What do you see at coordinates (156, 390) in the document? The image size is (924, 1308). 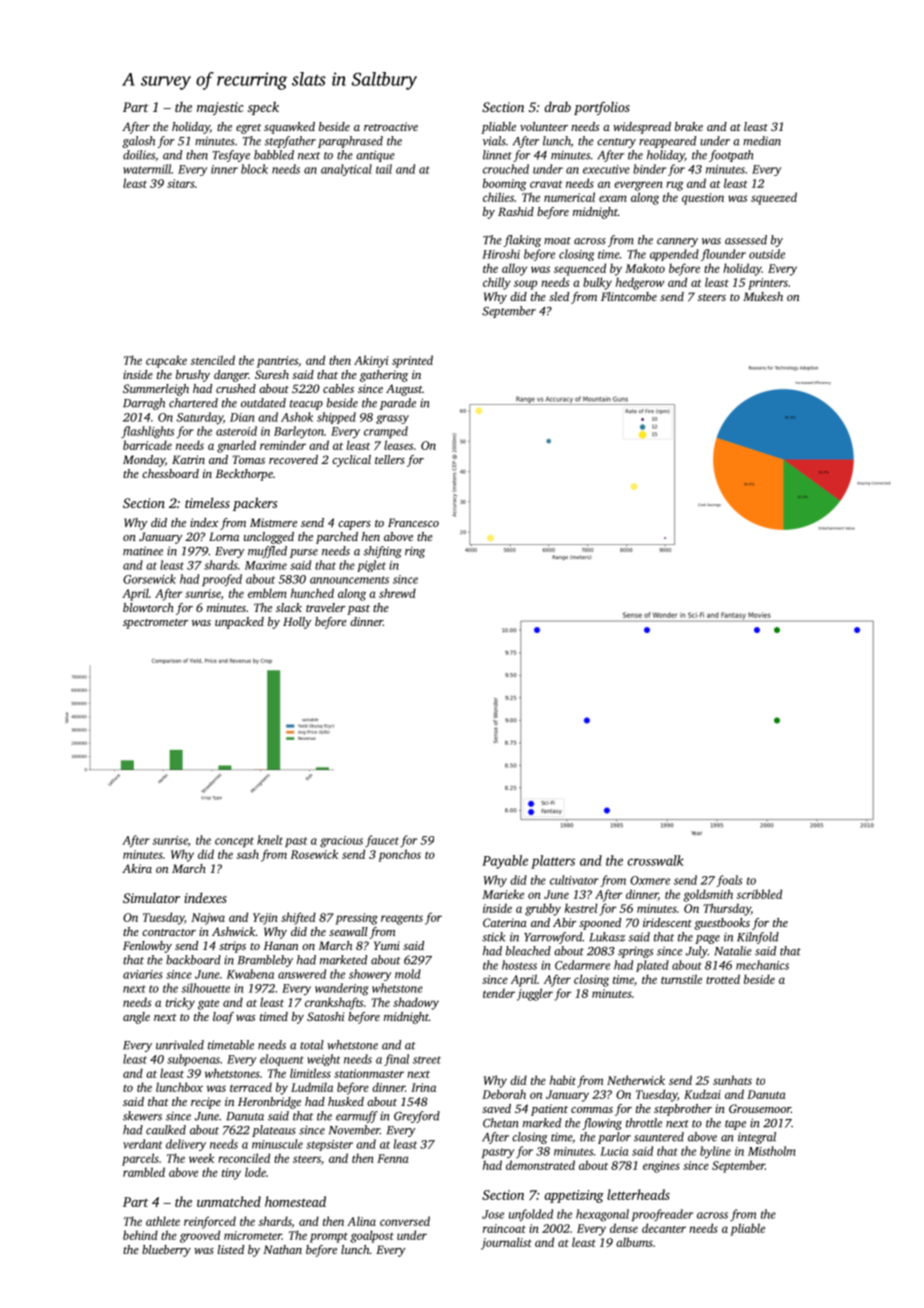 I see `Summerleigh` at bounding box center [156, 390].
